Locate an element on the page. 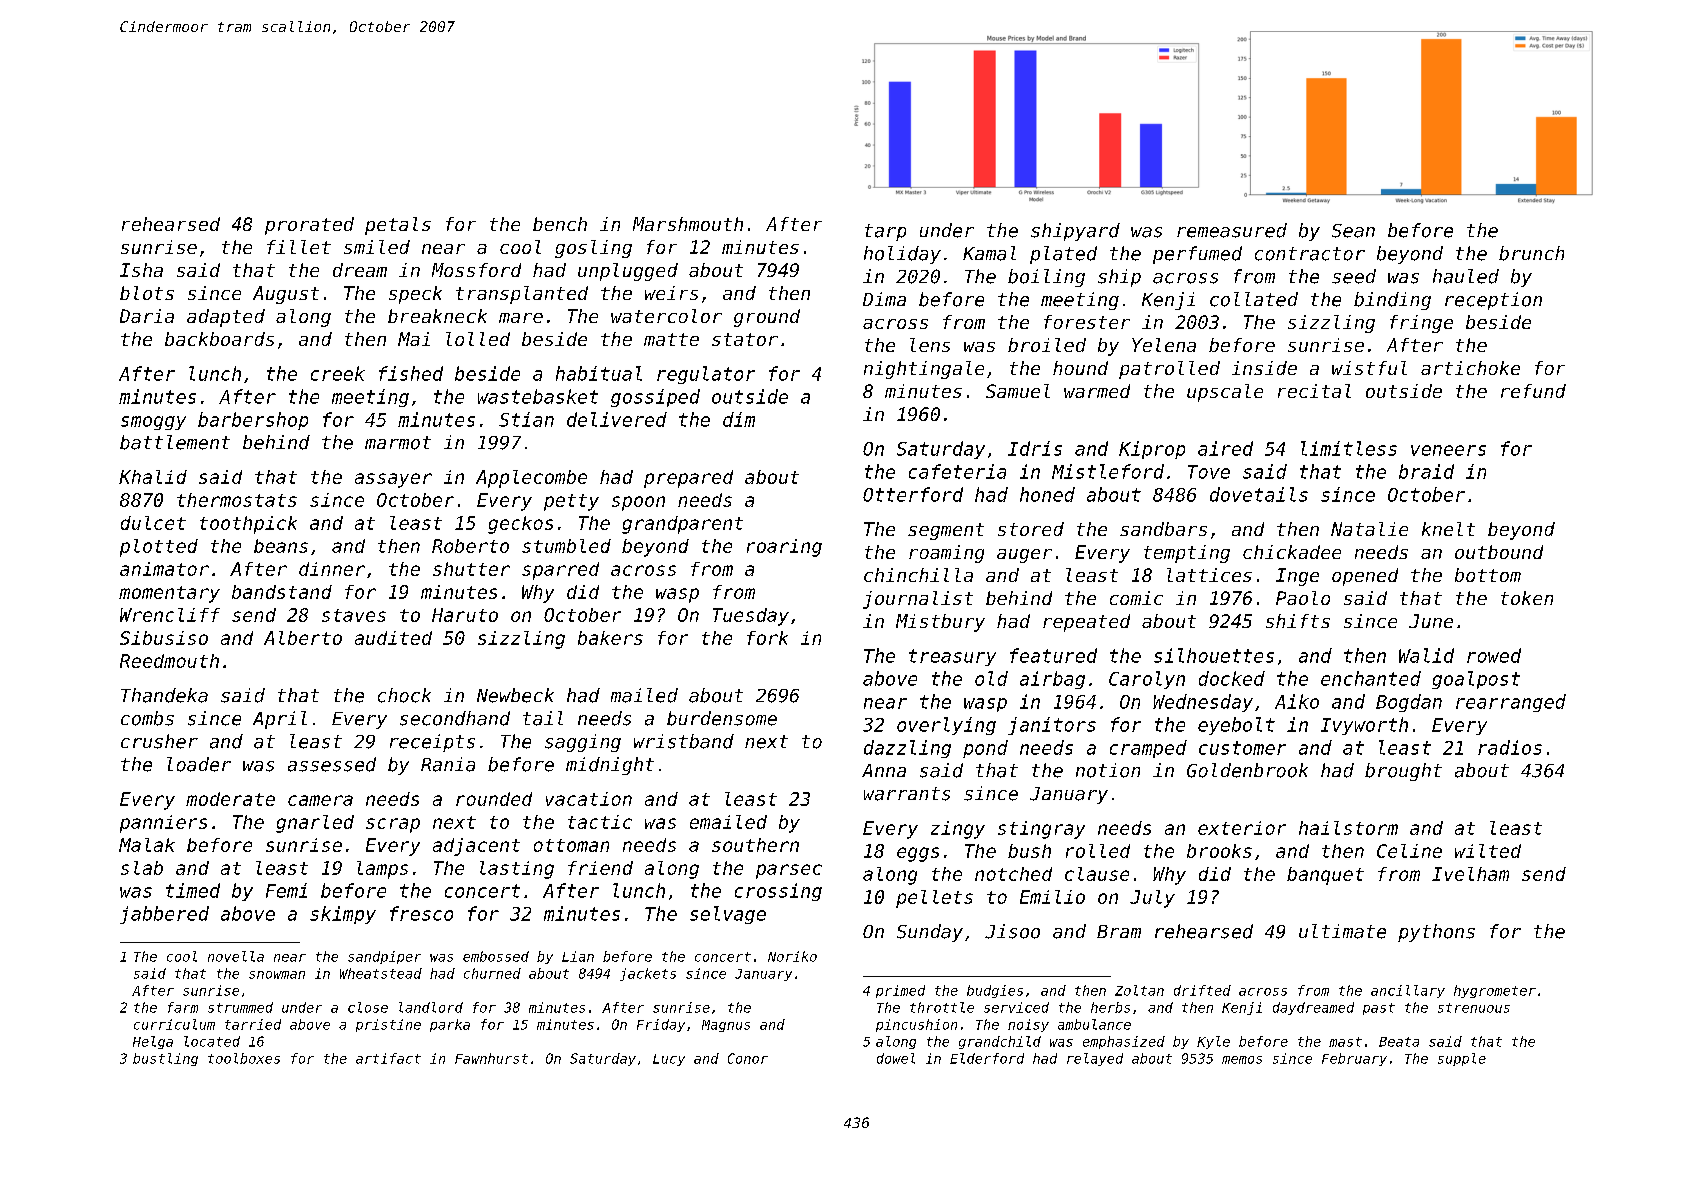 This document has height=1193, width=1687. clause is located at coordinates (1097, 874).
